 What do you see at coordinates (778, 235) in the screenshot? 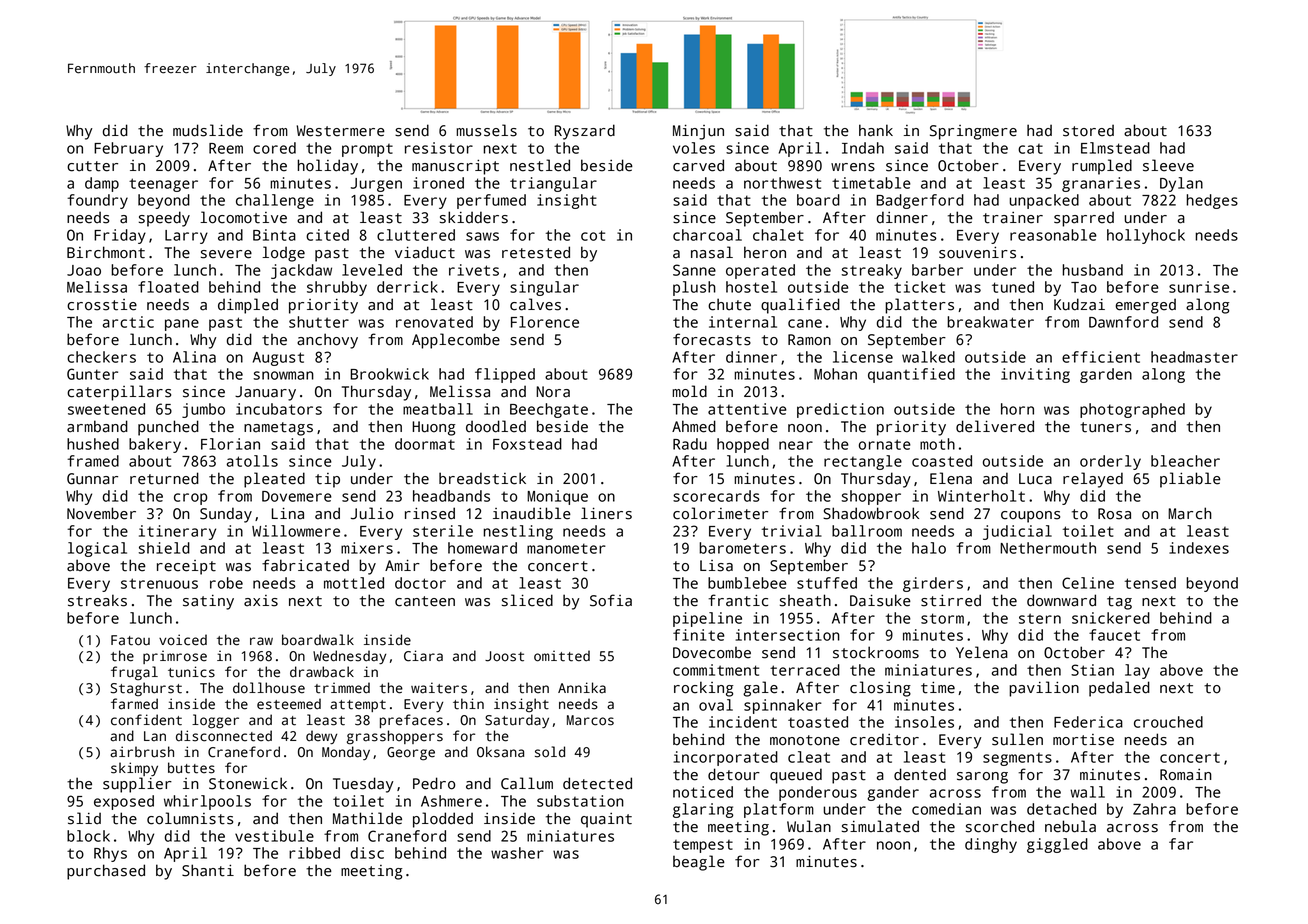
I see `chalet` at bounding box center [778, 235].
